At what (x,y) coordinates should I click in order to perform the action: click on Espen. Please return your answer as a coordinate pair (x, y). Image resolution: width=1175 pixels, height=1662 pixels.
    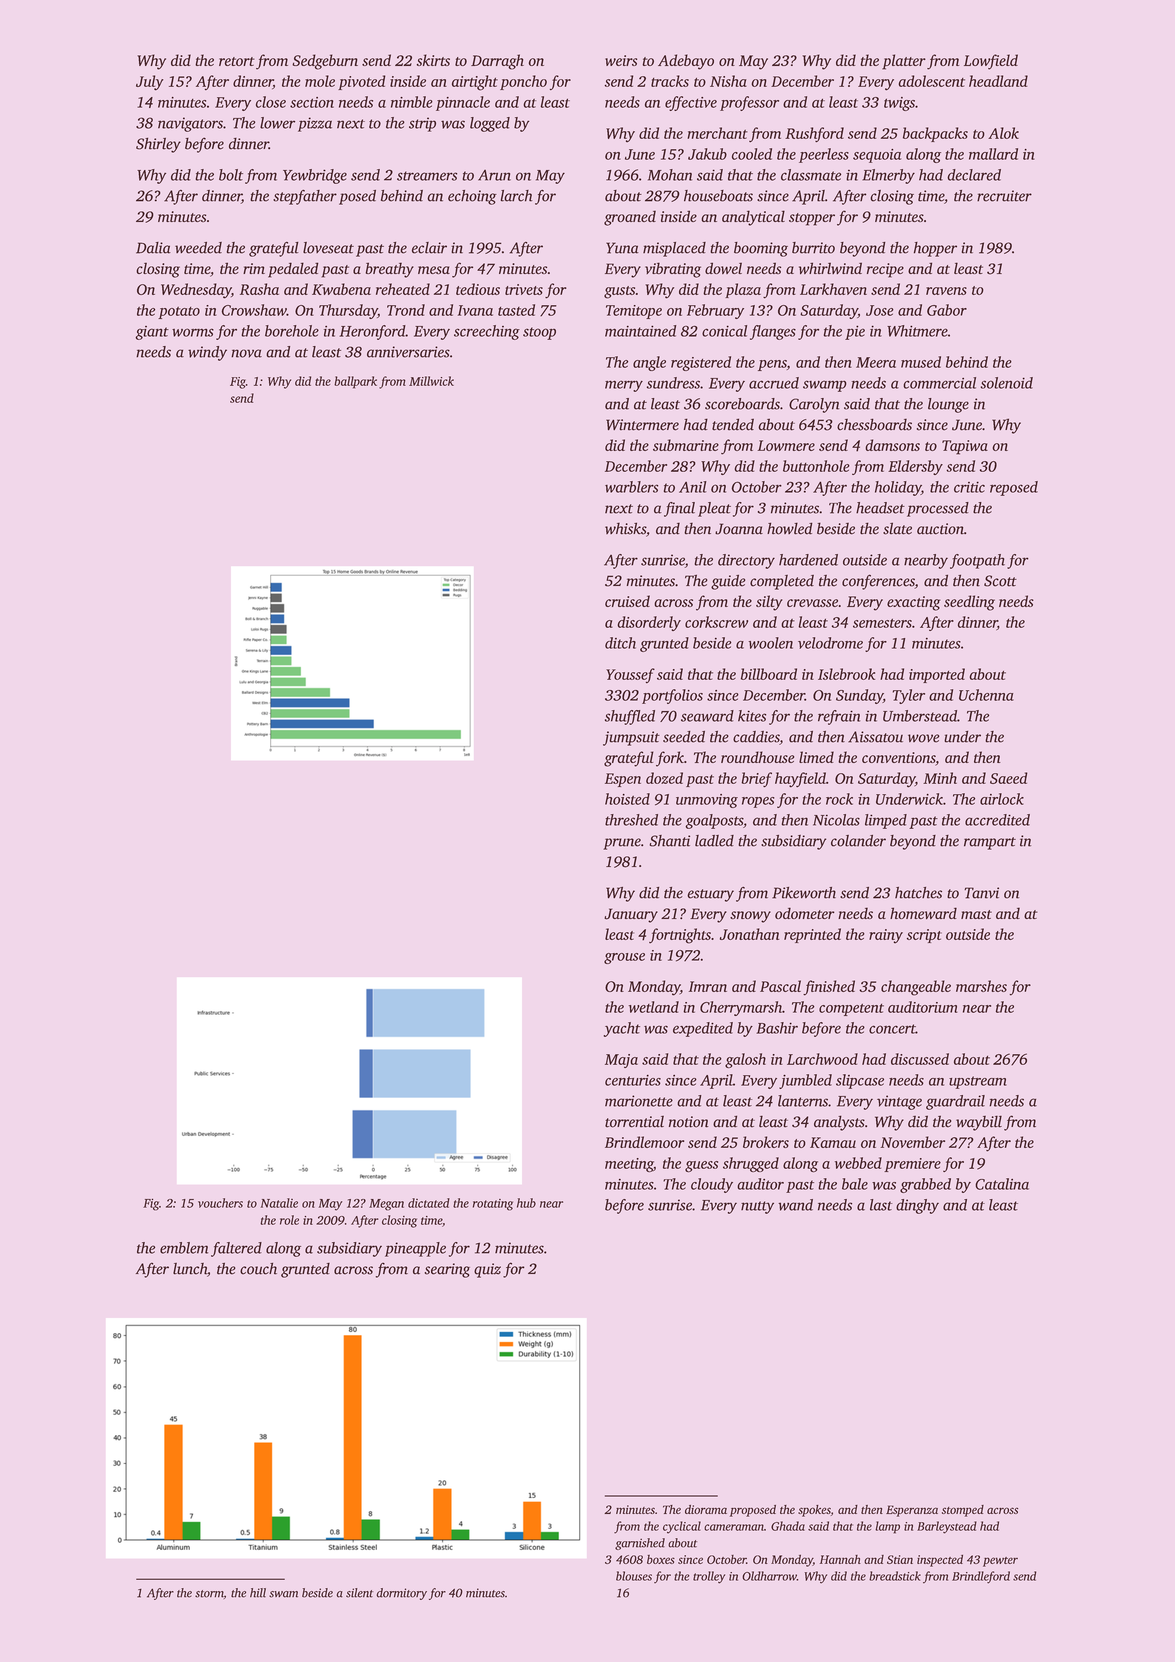
    Looking at the image, I should click on (623, 780).
